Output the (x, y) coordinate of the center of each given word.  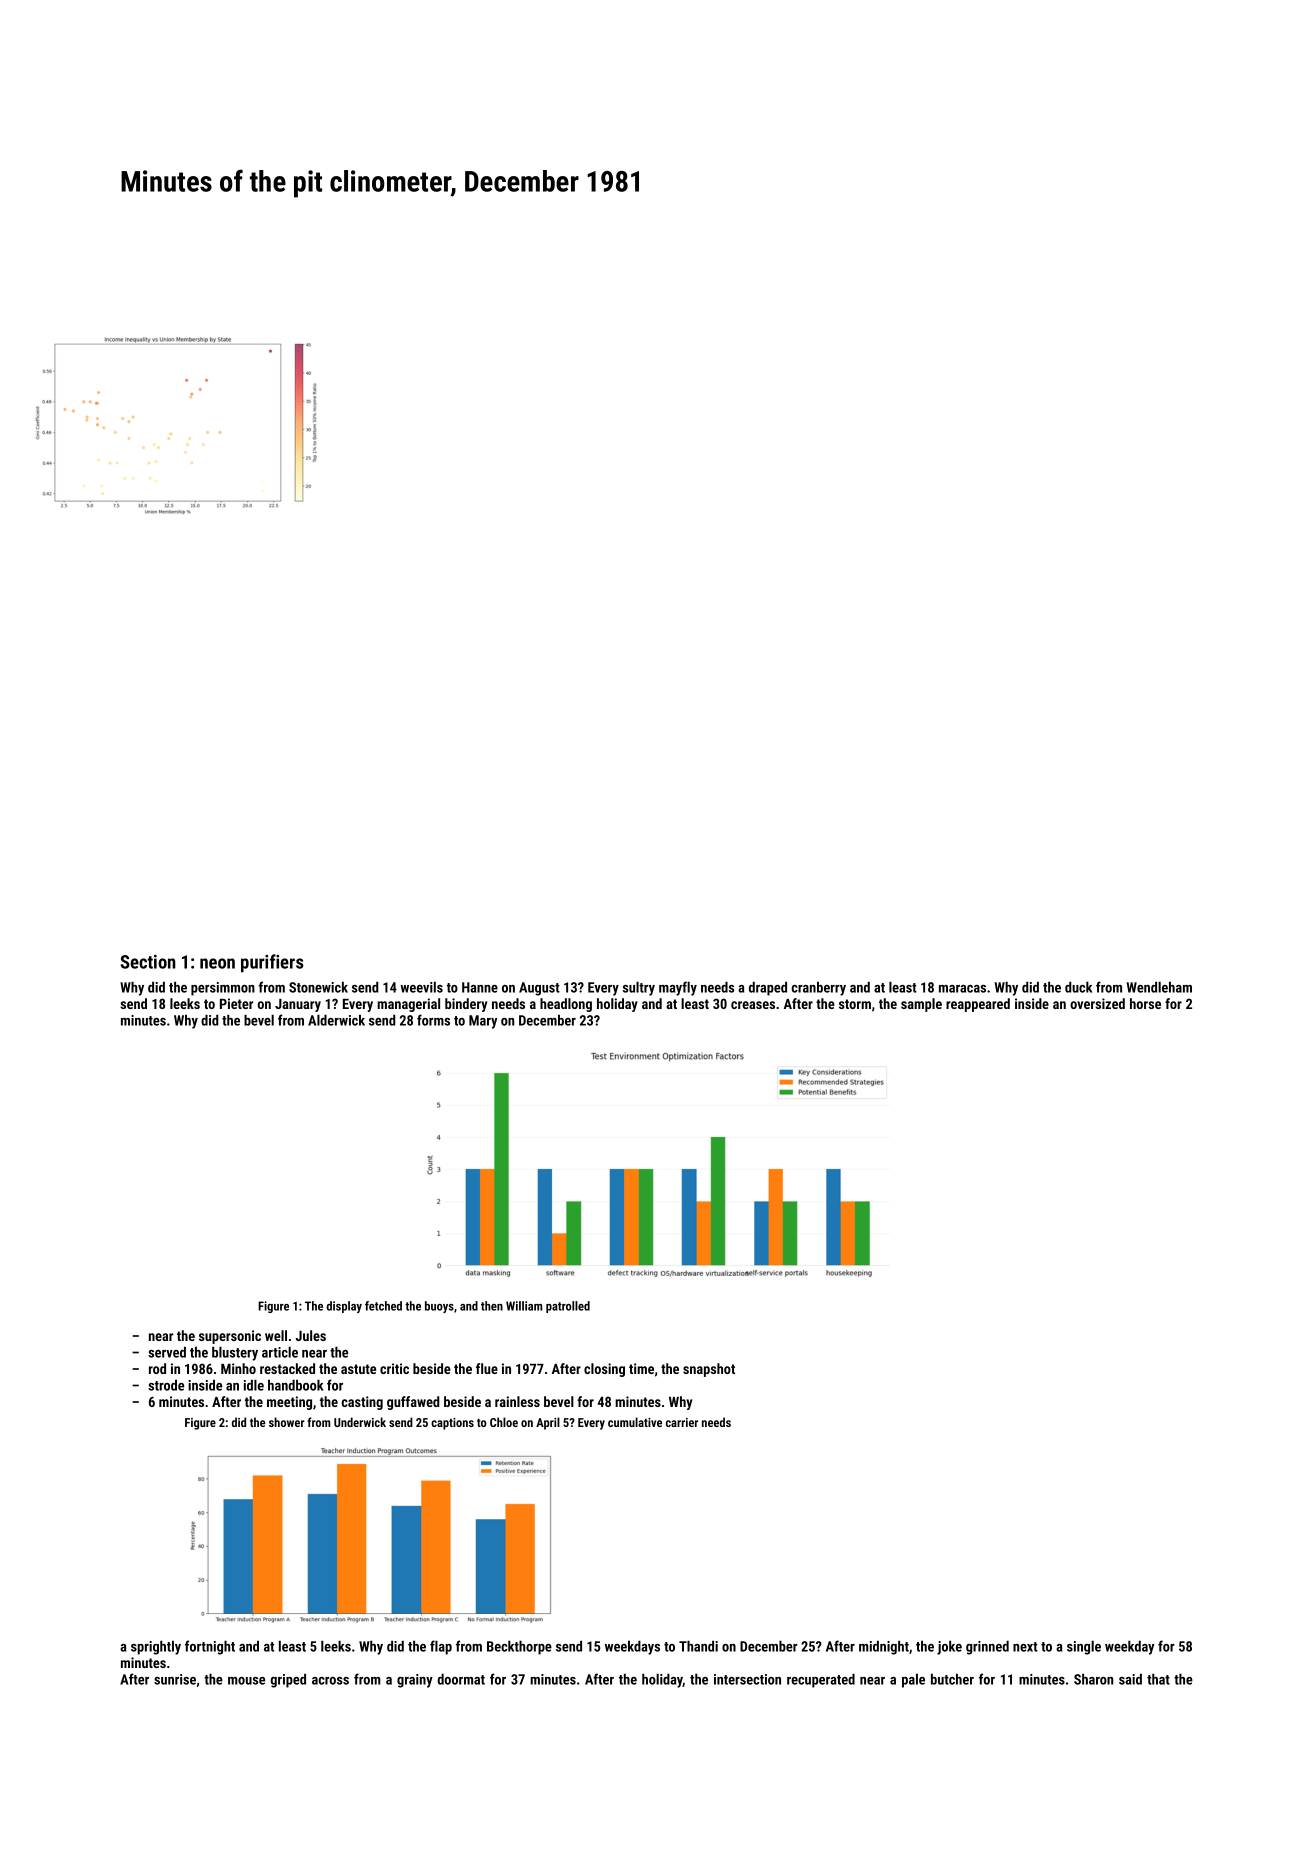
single (1084, 1647)
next (1025, 1647)
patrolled (568, 1307)
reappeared (978, 1005)
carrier (682, 1422)
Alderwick (336, 1020)
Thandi (698, 1646)
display (344, 1307)
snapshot (709, 1370)
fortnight (210, 1647)
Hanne (480, 987)
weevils (421, 987)
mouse (246, 1681)
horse (1145, 1003)
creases (753, 1005)
